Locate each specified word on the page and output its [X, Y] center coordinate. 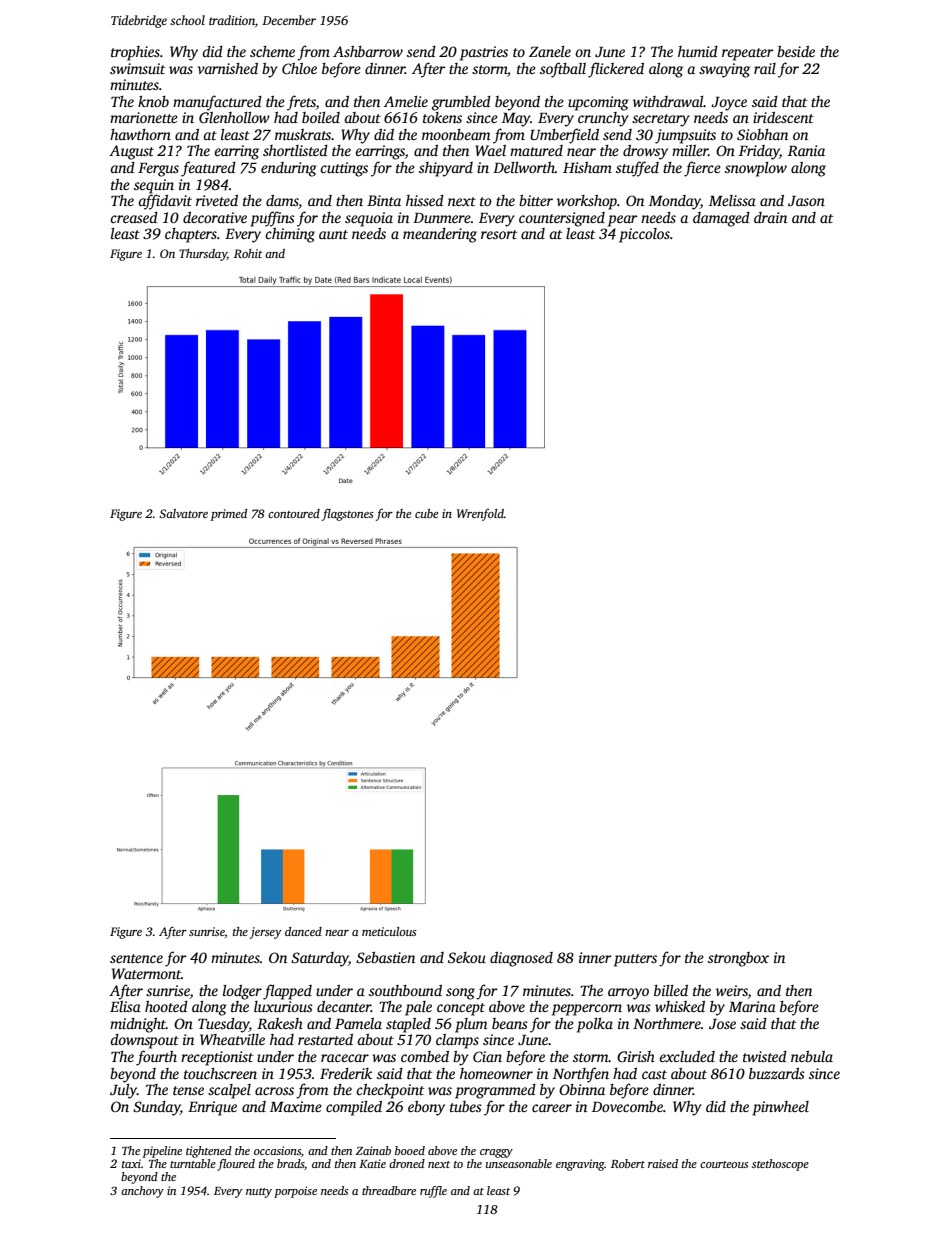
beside [796, 51]
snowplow [756, 169]
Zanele [550, 51]
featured [208, 169]
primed [228, 515]
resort [499, 234]
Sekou [467, 957]
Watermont [146, 973]
